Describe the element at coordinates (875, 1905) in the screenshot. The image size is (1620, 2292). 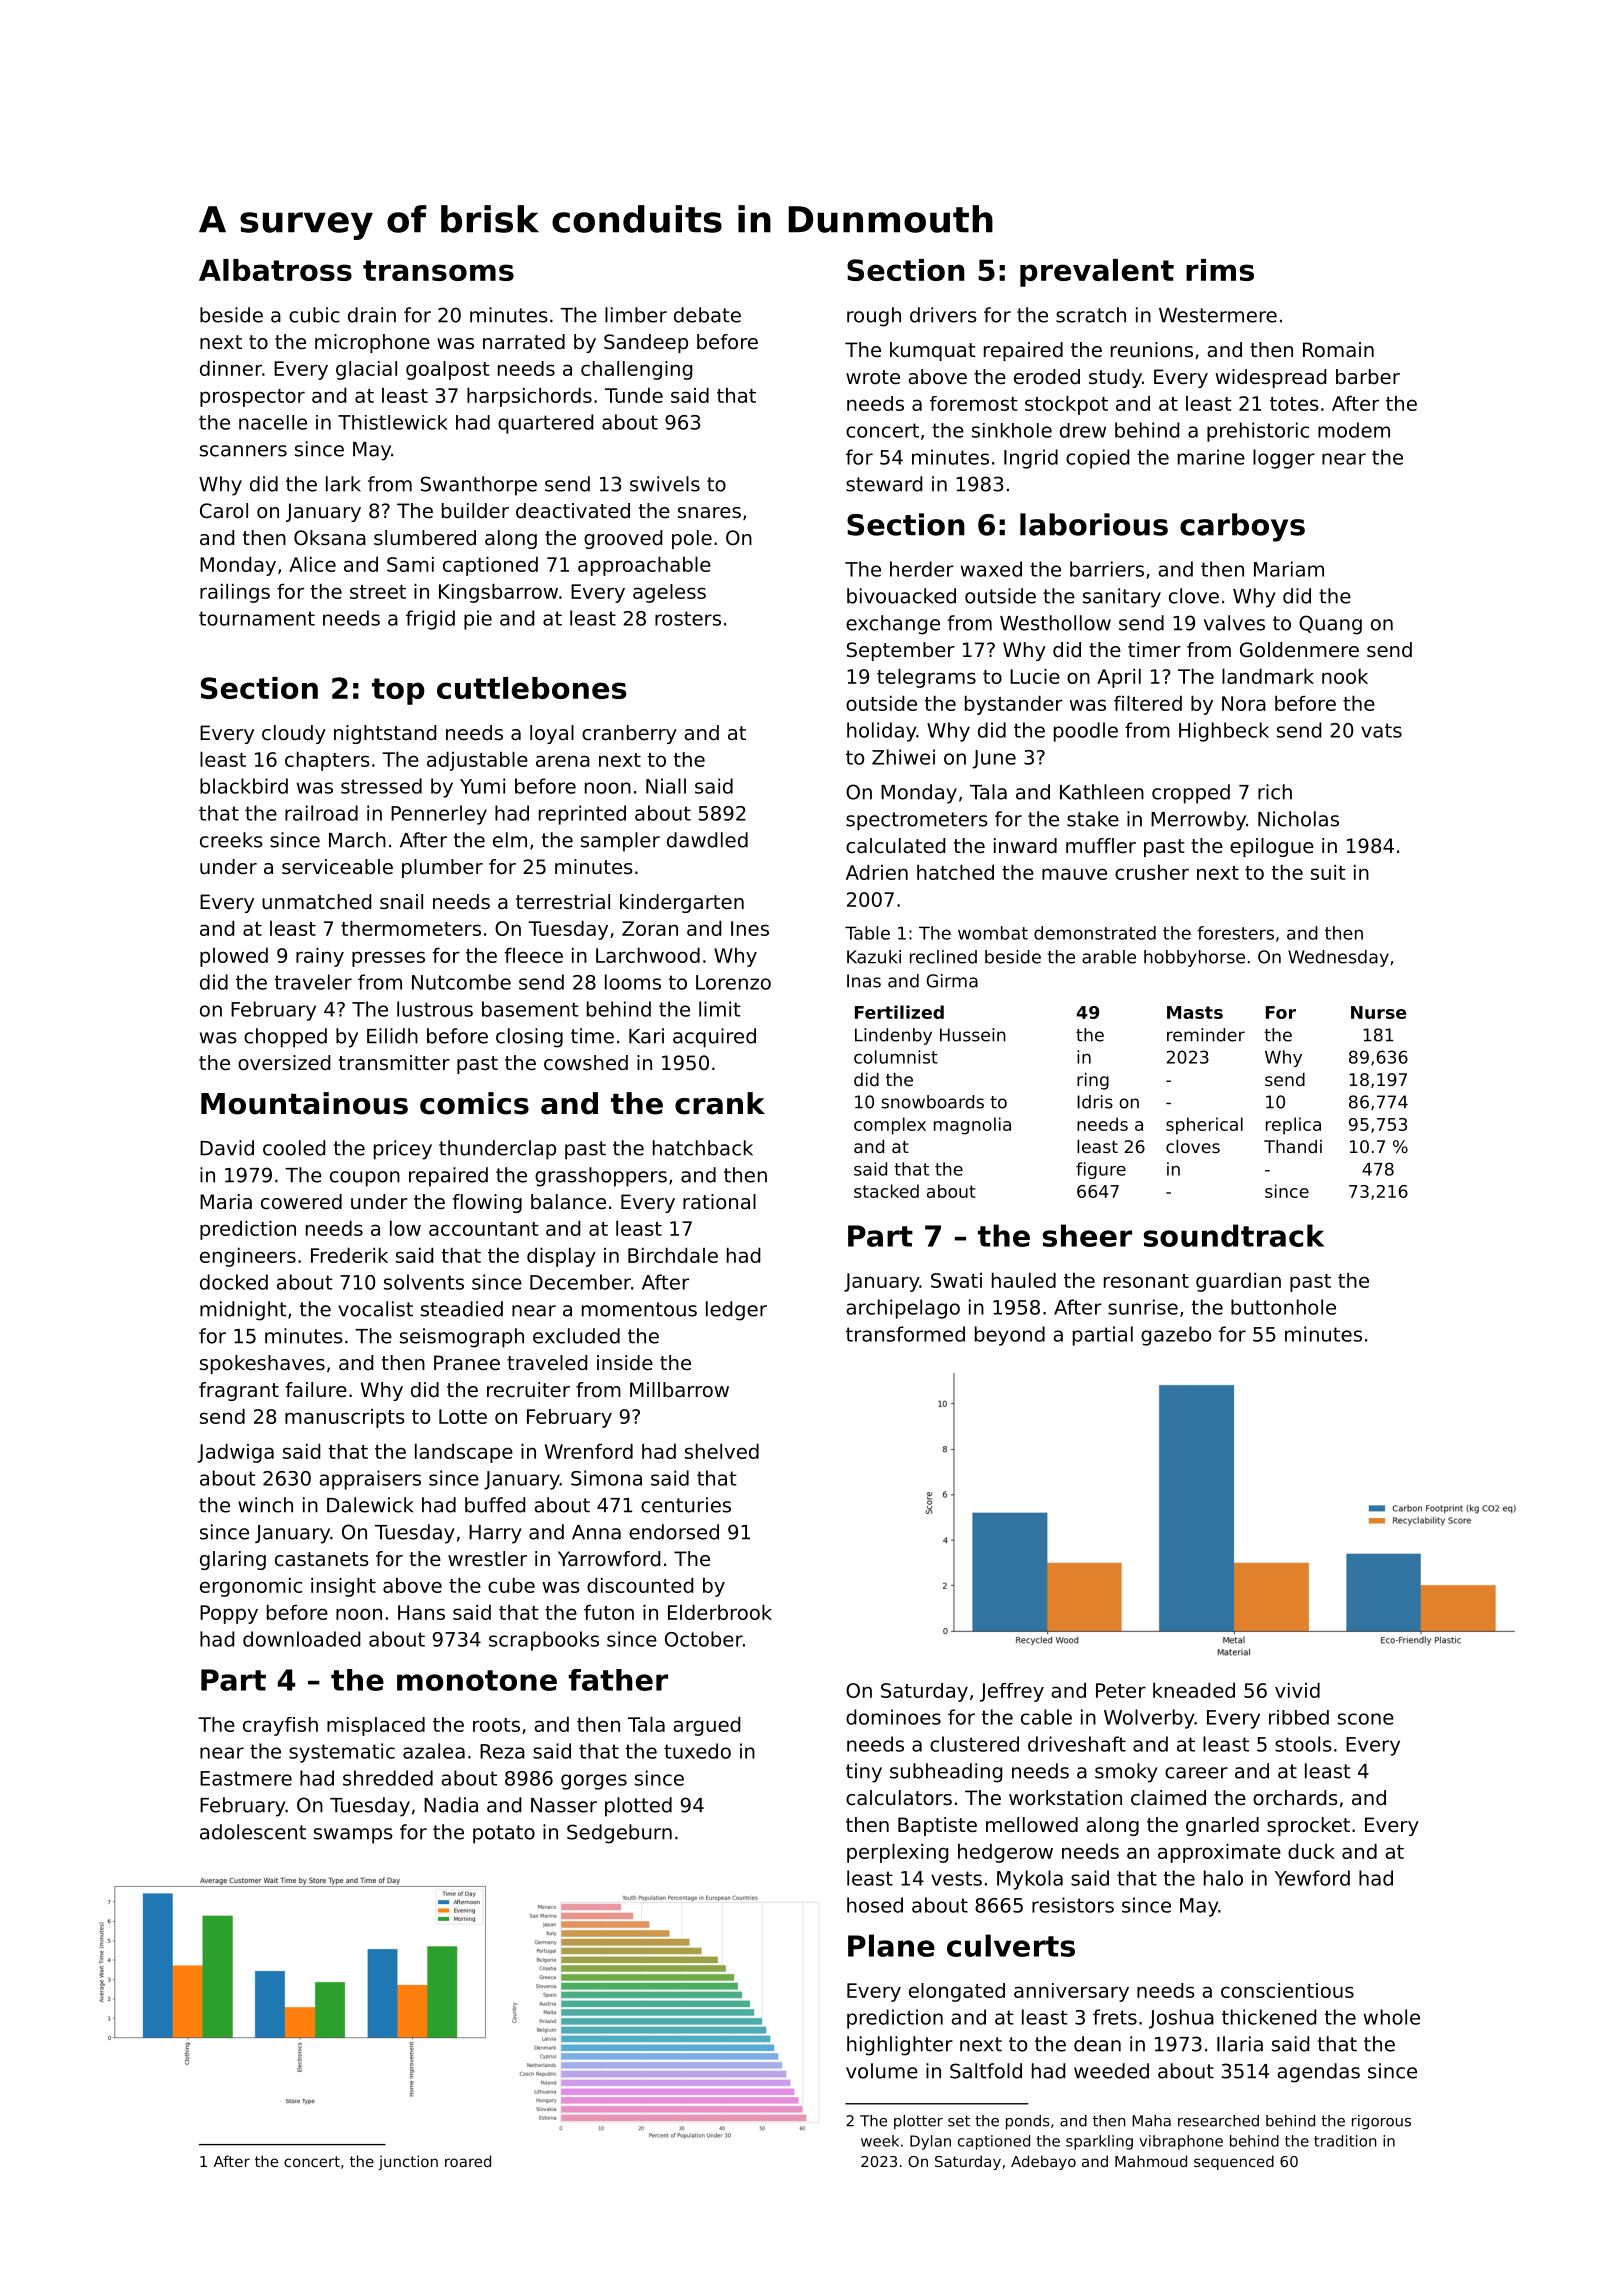
I see `hosed` at that location.
